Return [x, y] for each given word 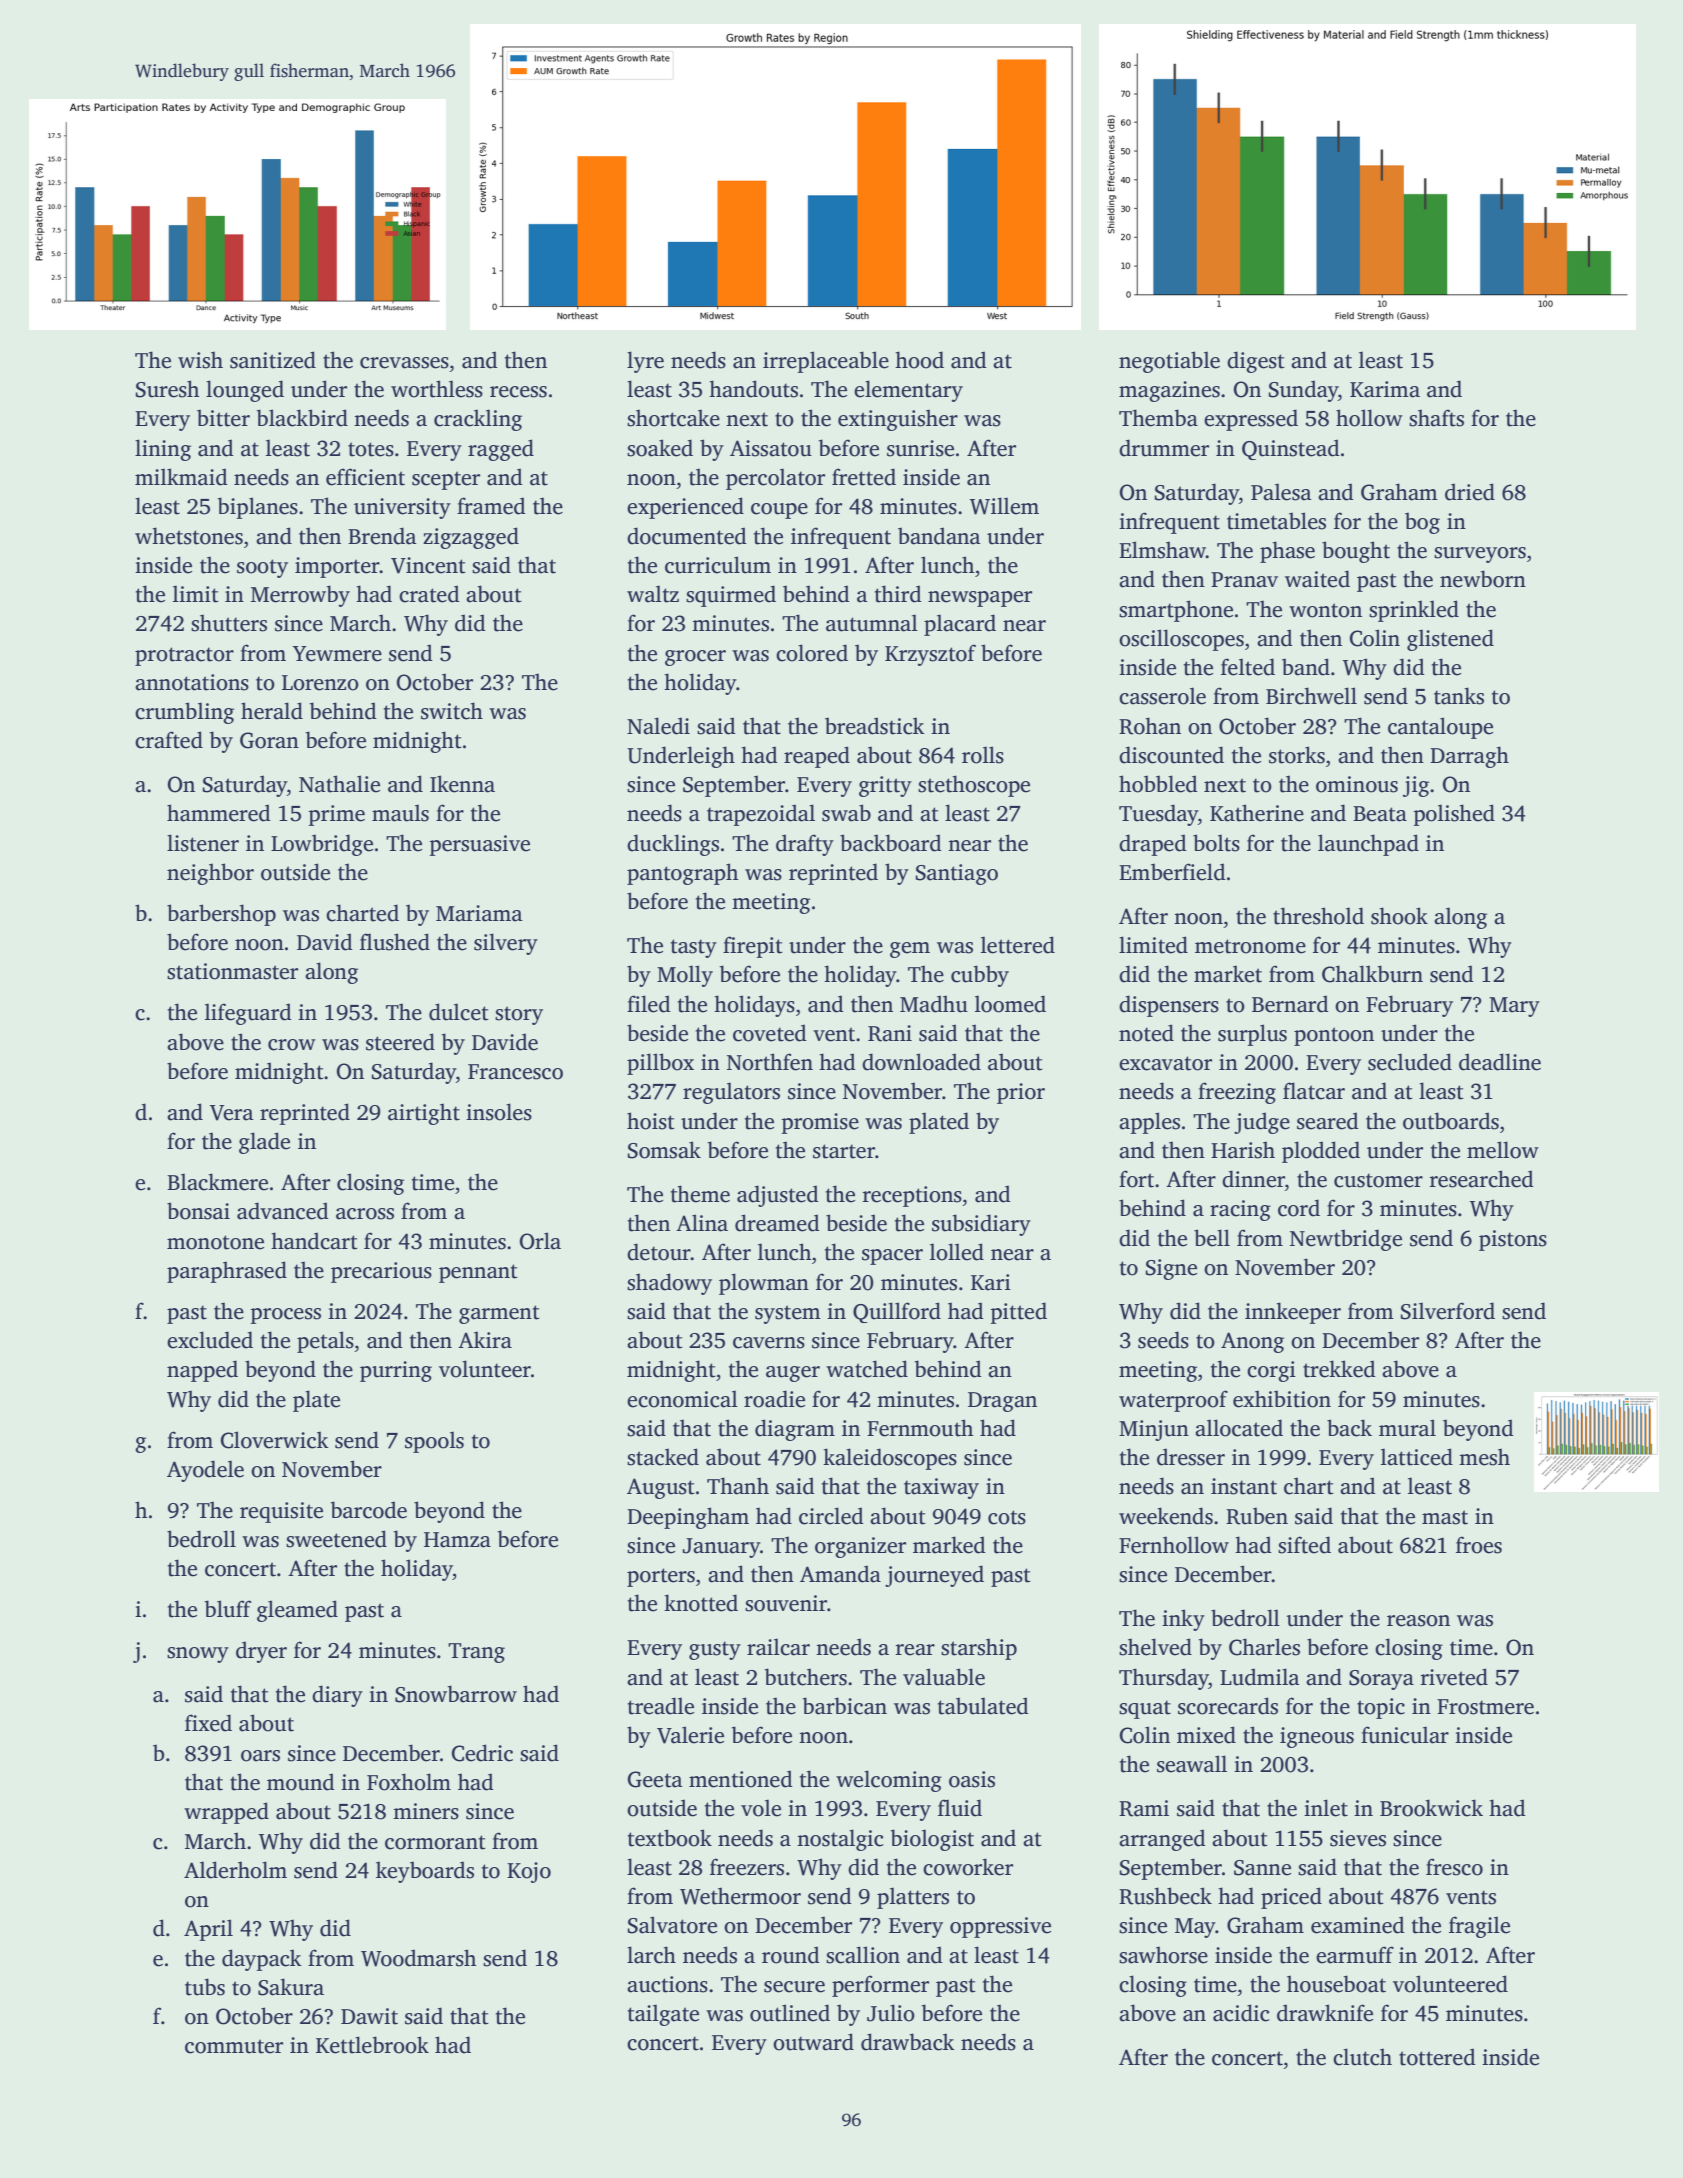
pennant [478, 1273]
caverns [769, 1343]
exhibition [1282, 1399]
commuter [234, 2046]
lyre [645, 362]
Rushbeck [1165, 1896]
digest [1256, 362]
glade [264, 1143]
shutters [229, 623]
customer [1378, 1180]
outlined [790, 2013]
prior [1021, 1093]
